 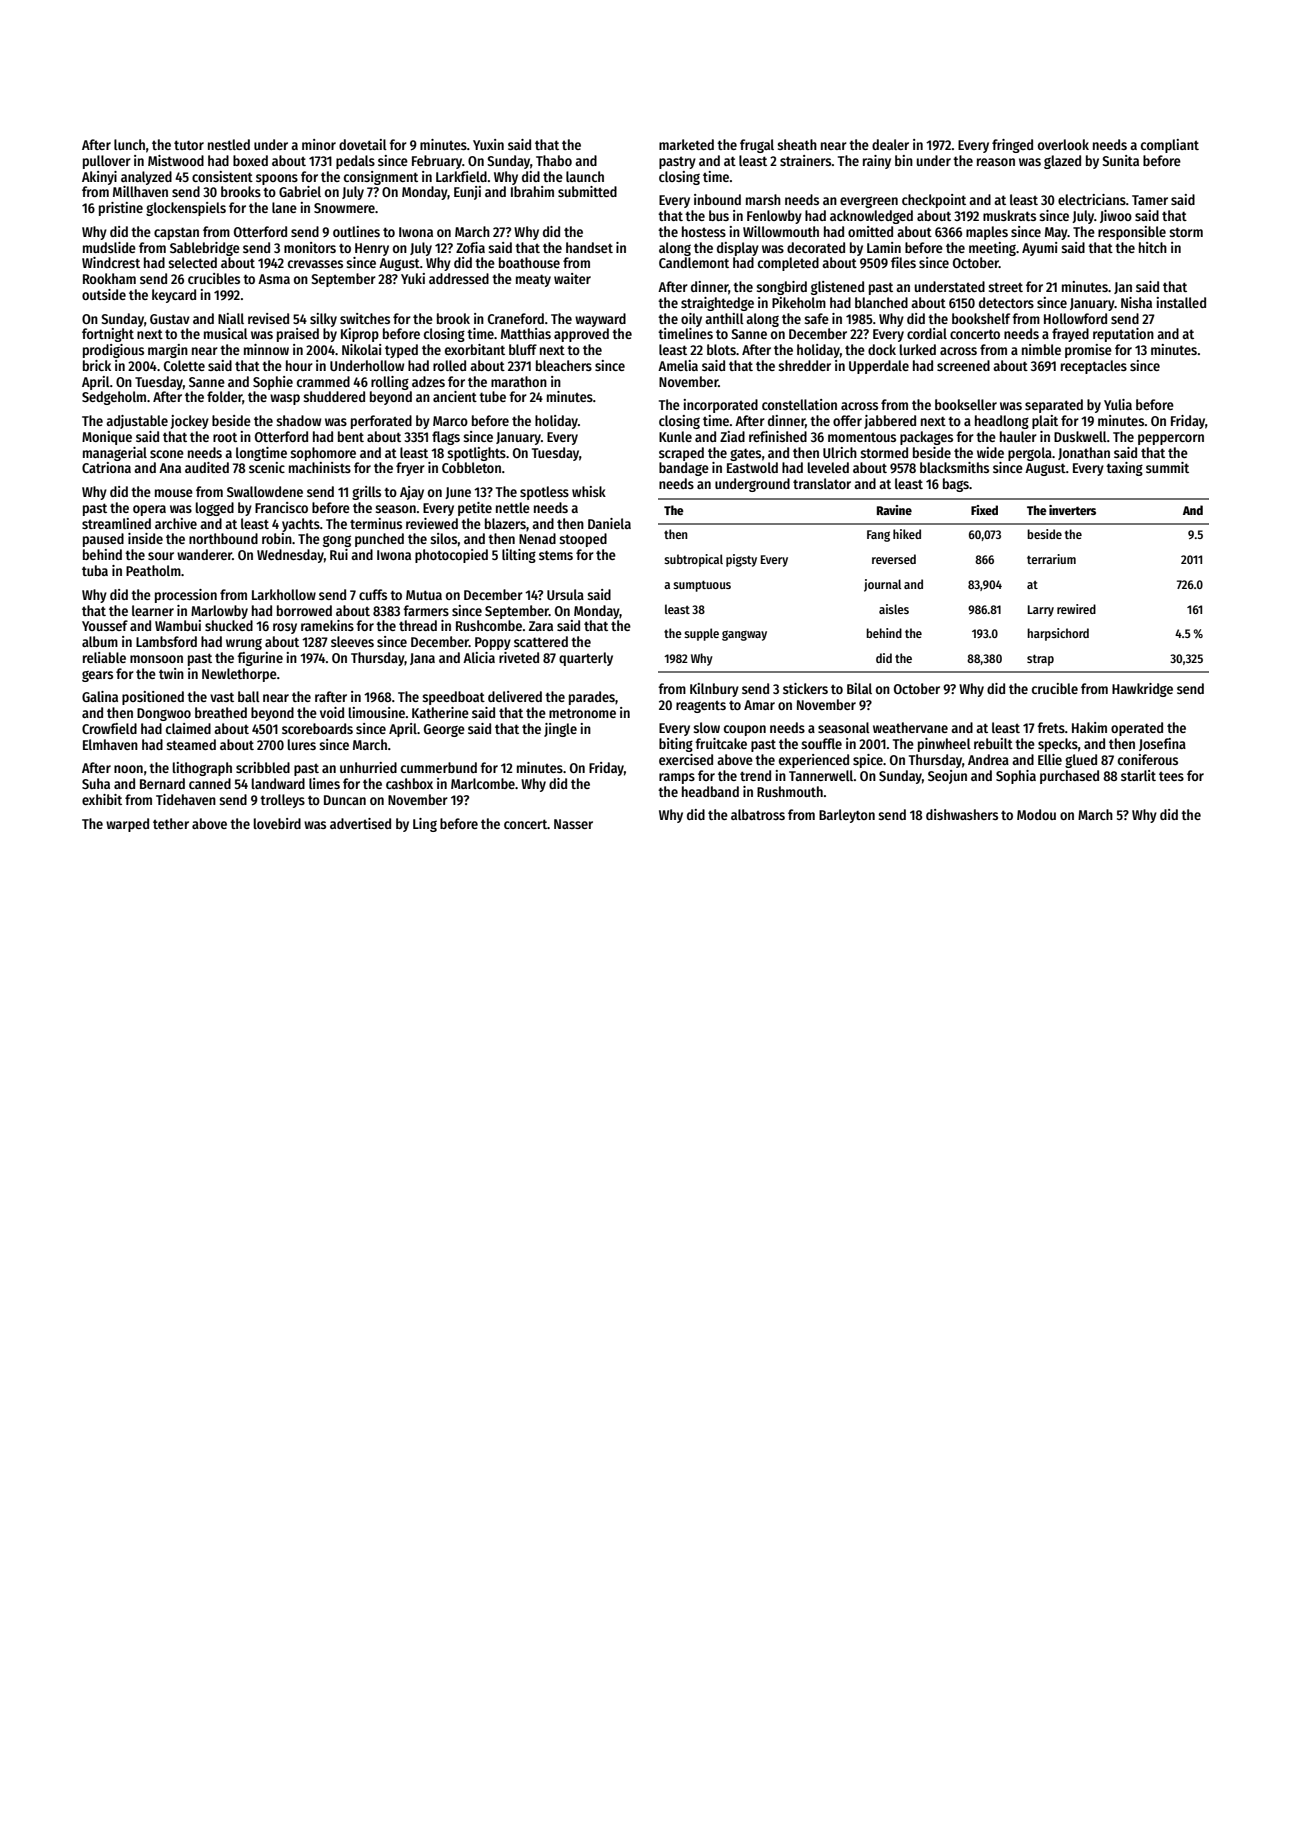 I want to click on dealer, so click(x=890, y=144).
